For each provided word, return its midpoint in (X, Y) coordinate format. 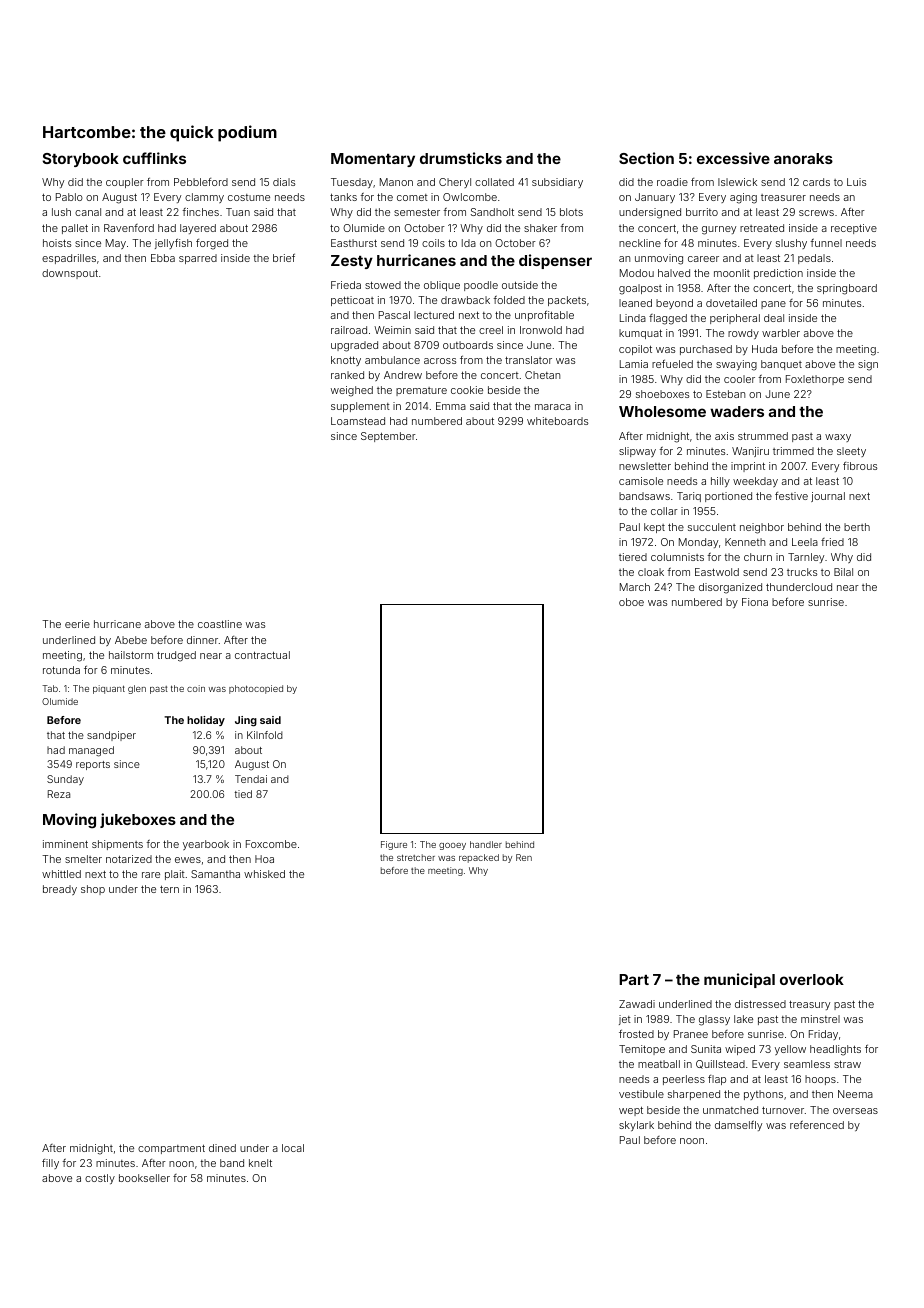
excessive (733, 158)
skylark (636, 1126)
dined (222, 1148)
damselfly (738, 1125)
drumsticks (461, 158)
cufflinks (154, 158)
